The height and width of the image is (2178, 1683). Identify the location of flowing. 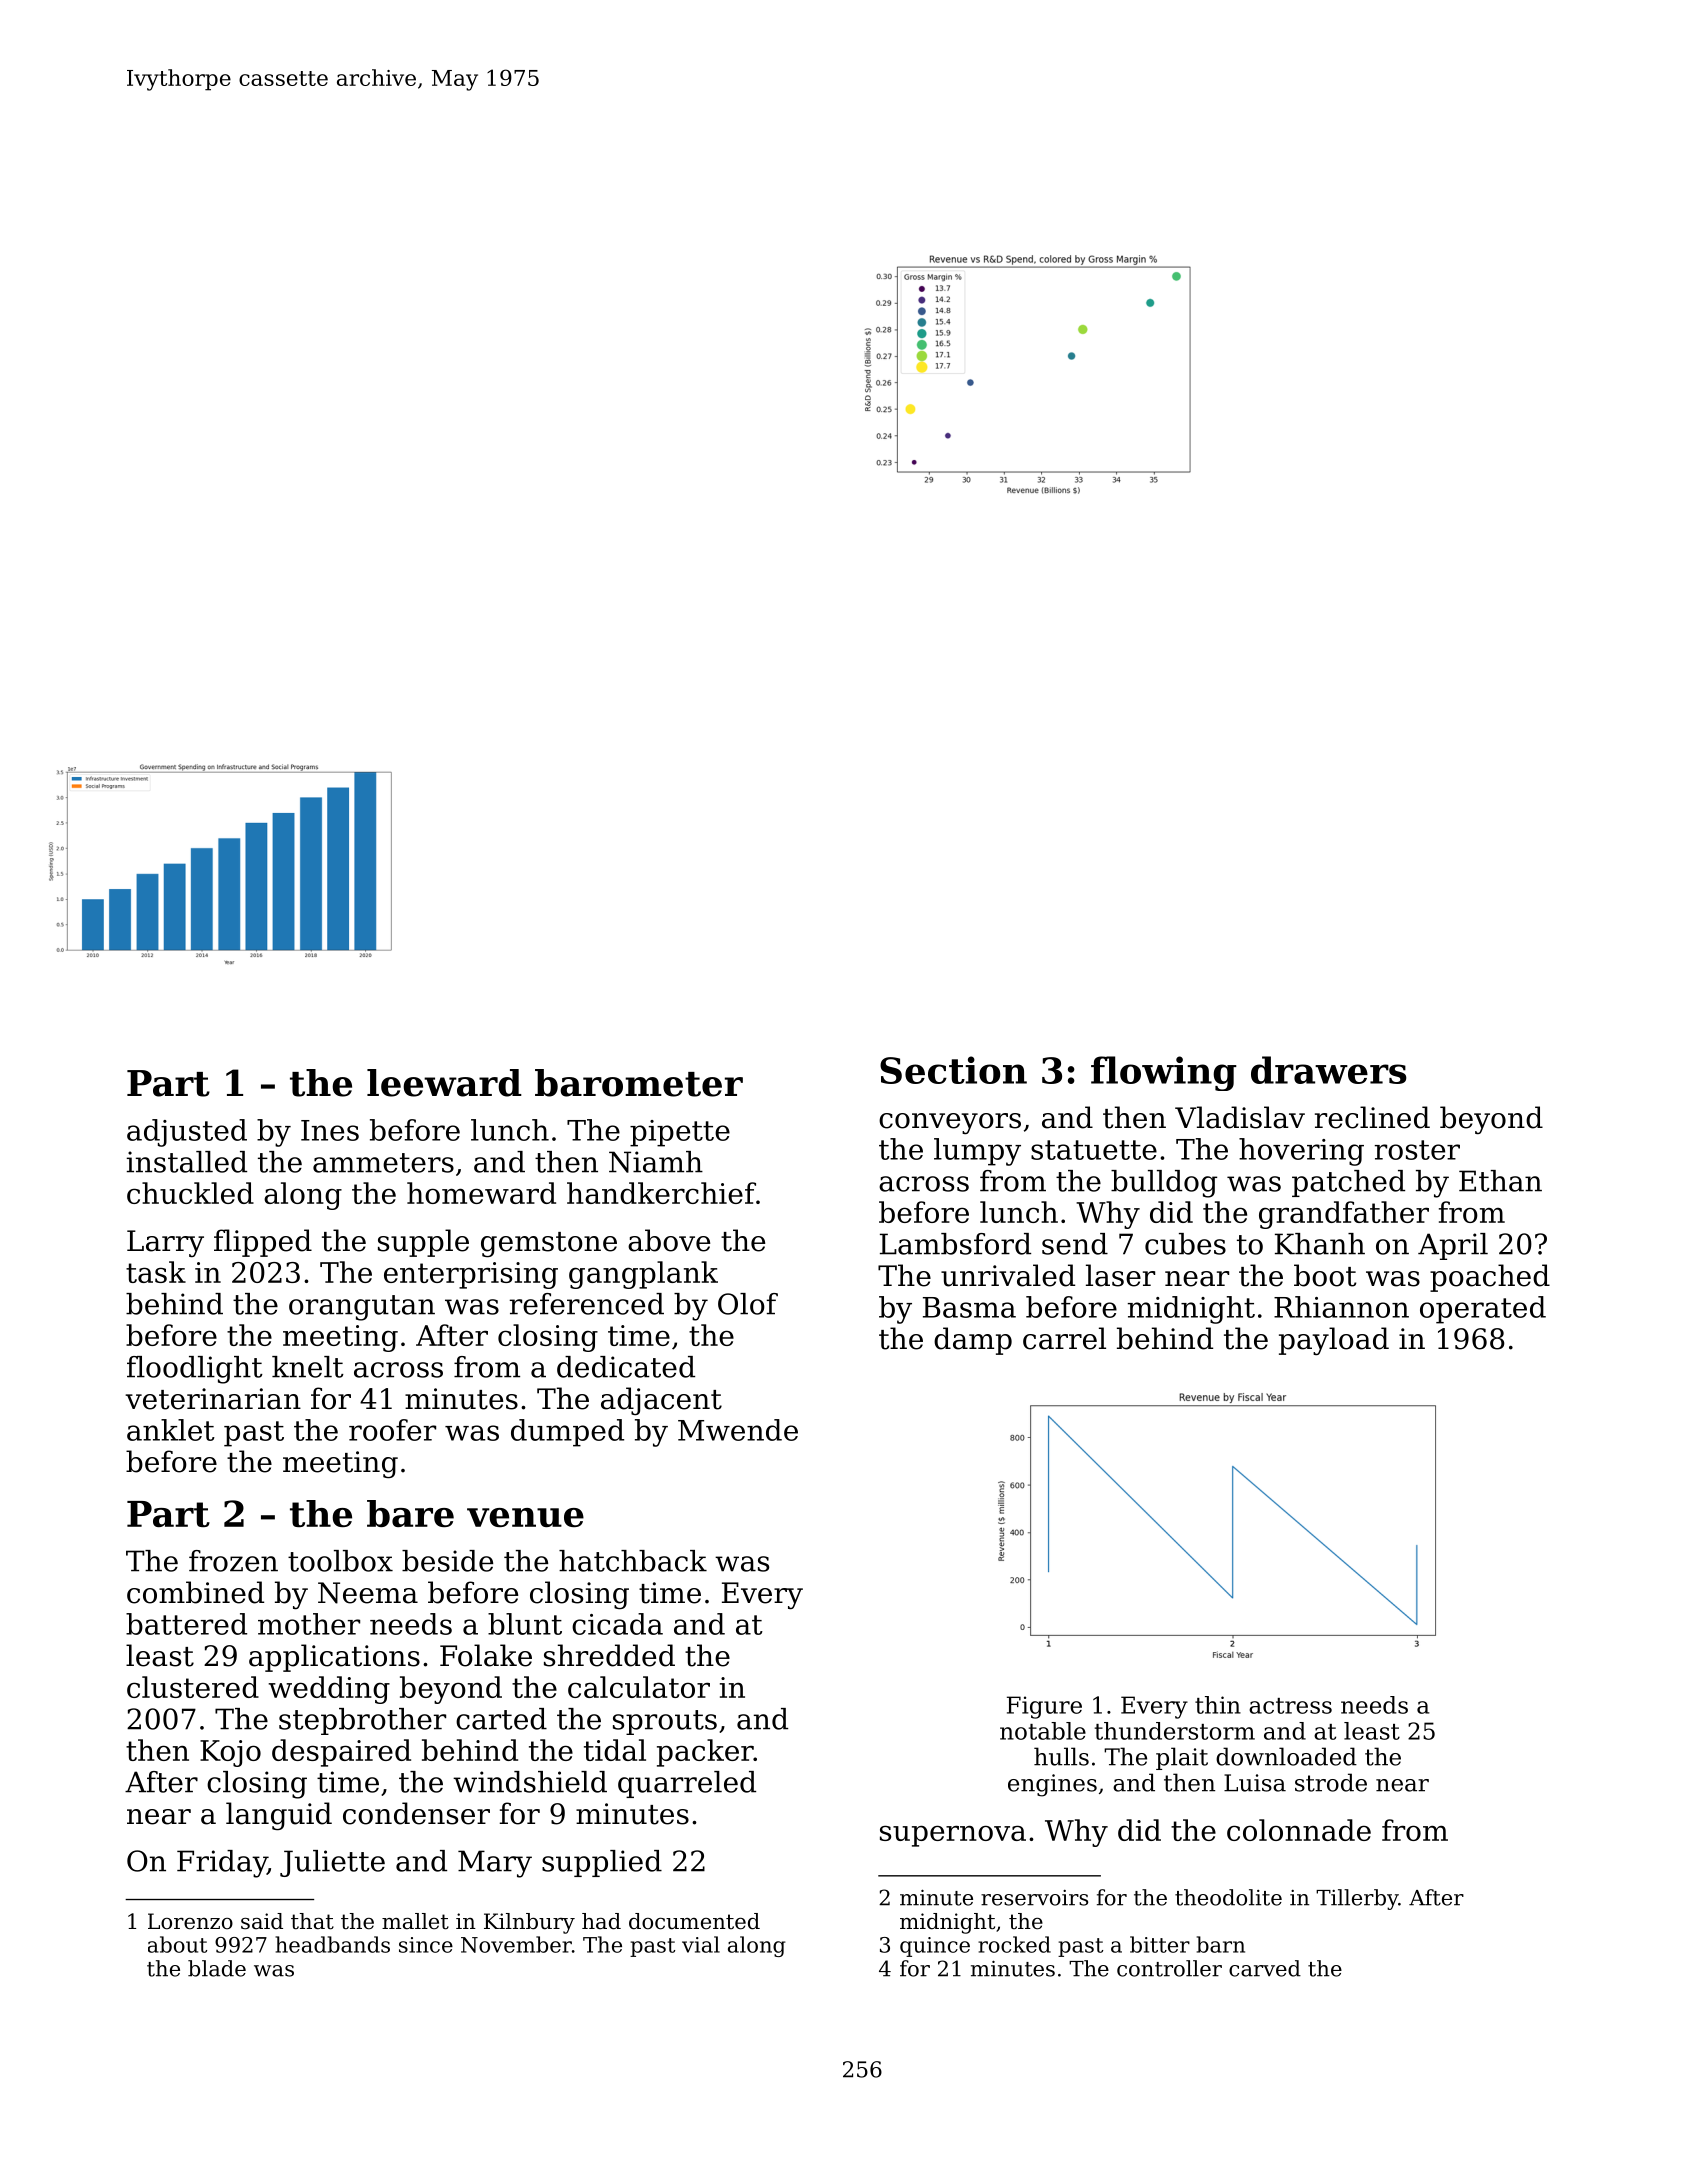
(1164, 1073).
